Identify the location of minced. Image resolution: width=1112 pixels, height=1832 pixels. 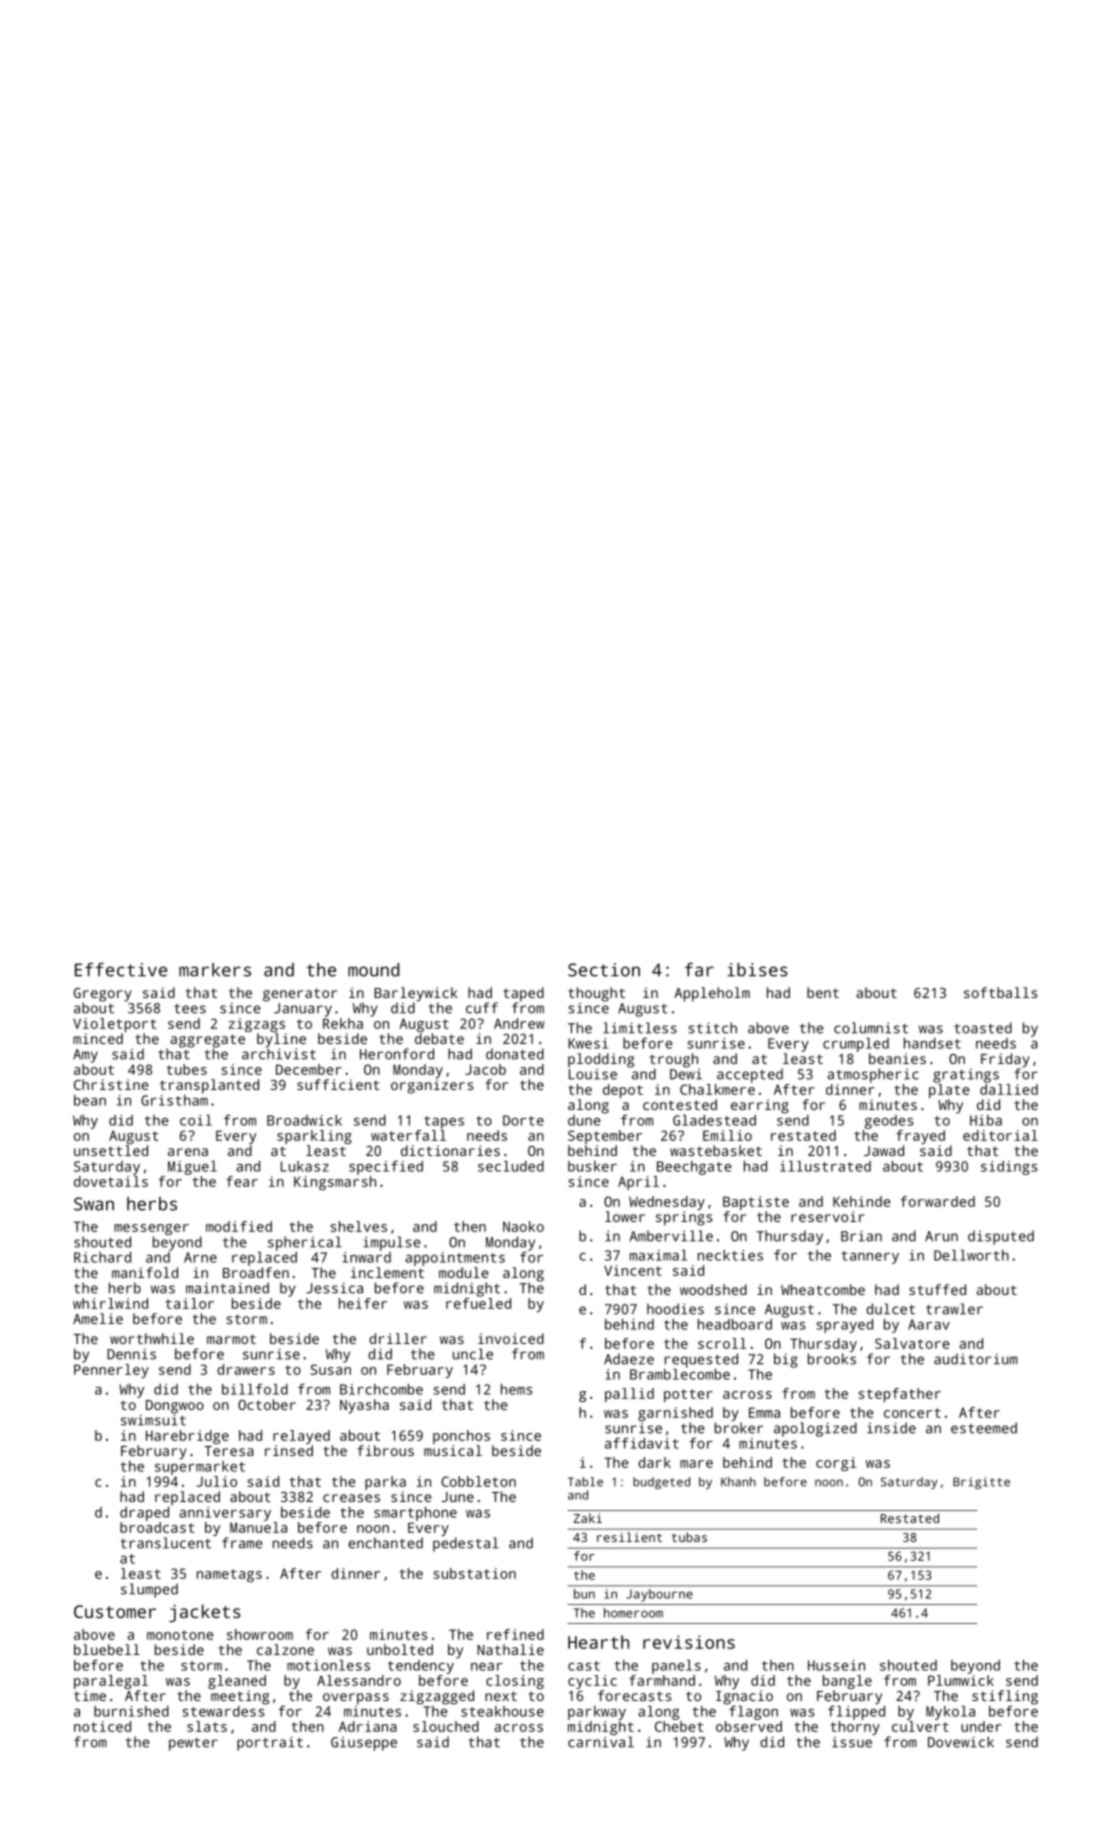
(98, 1038).
